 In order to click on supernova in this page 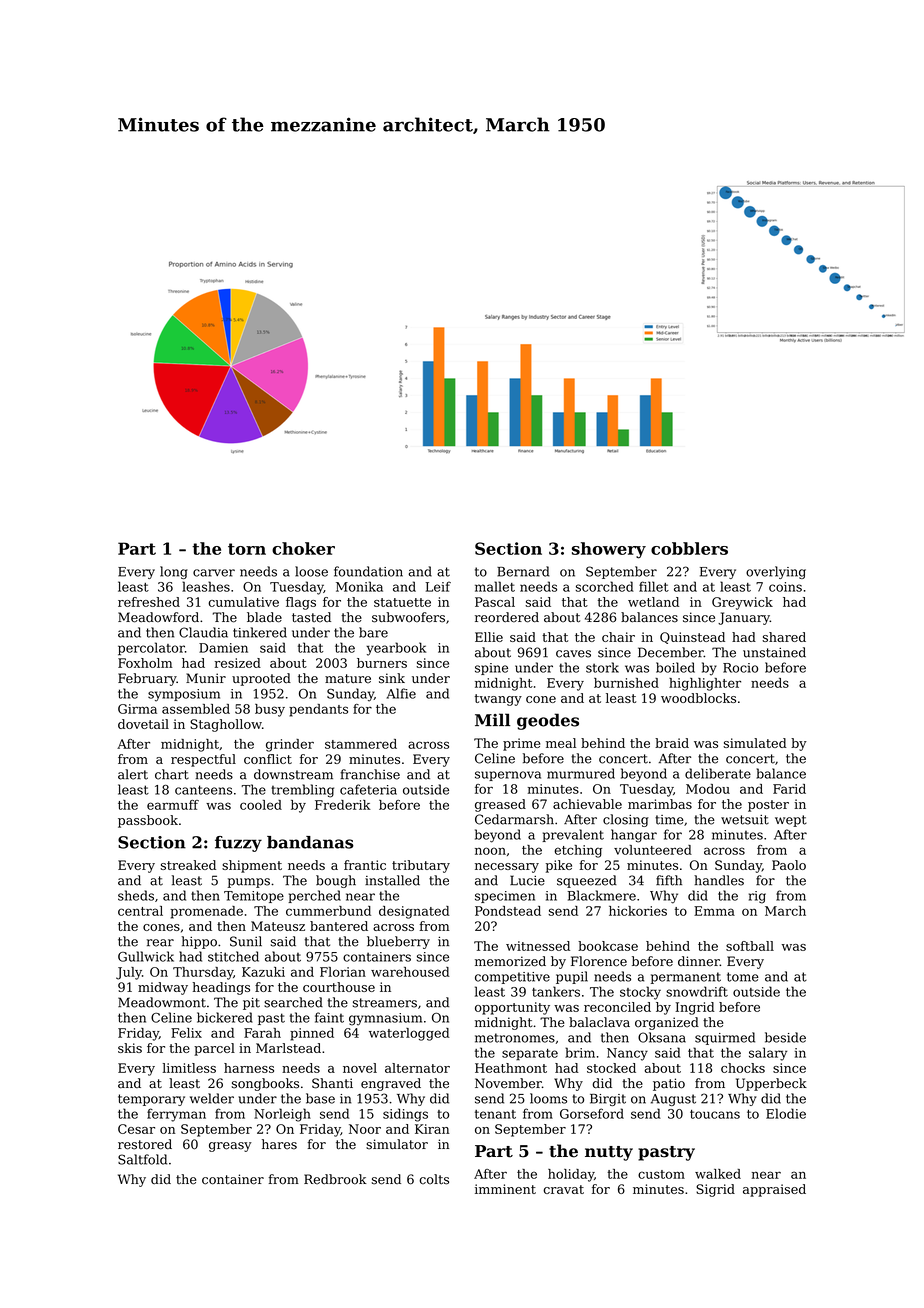, I will do `click(508, 776)`.
